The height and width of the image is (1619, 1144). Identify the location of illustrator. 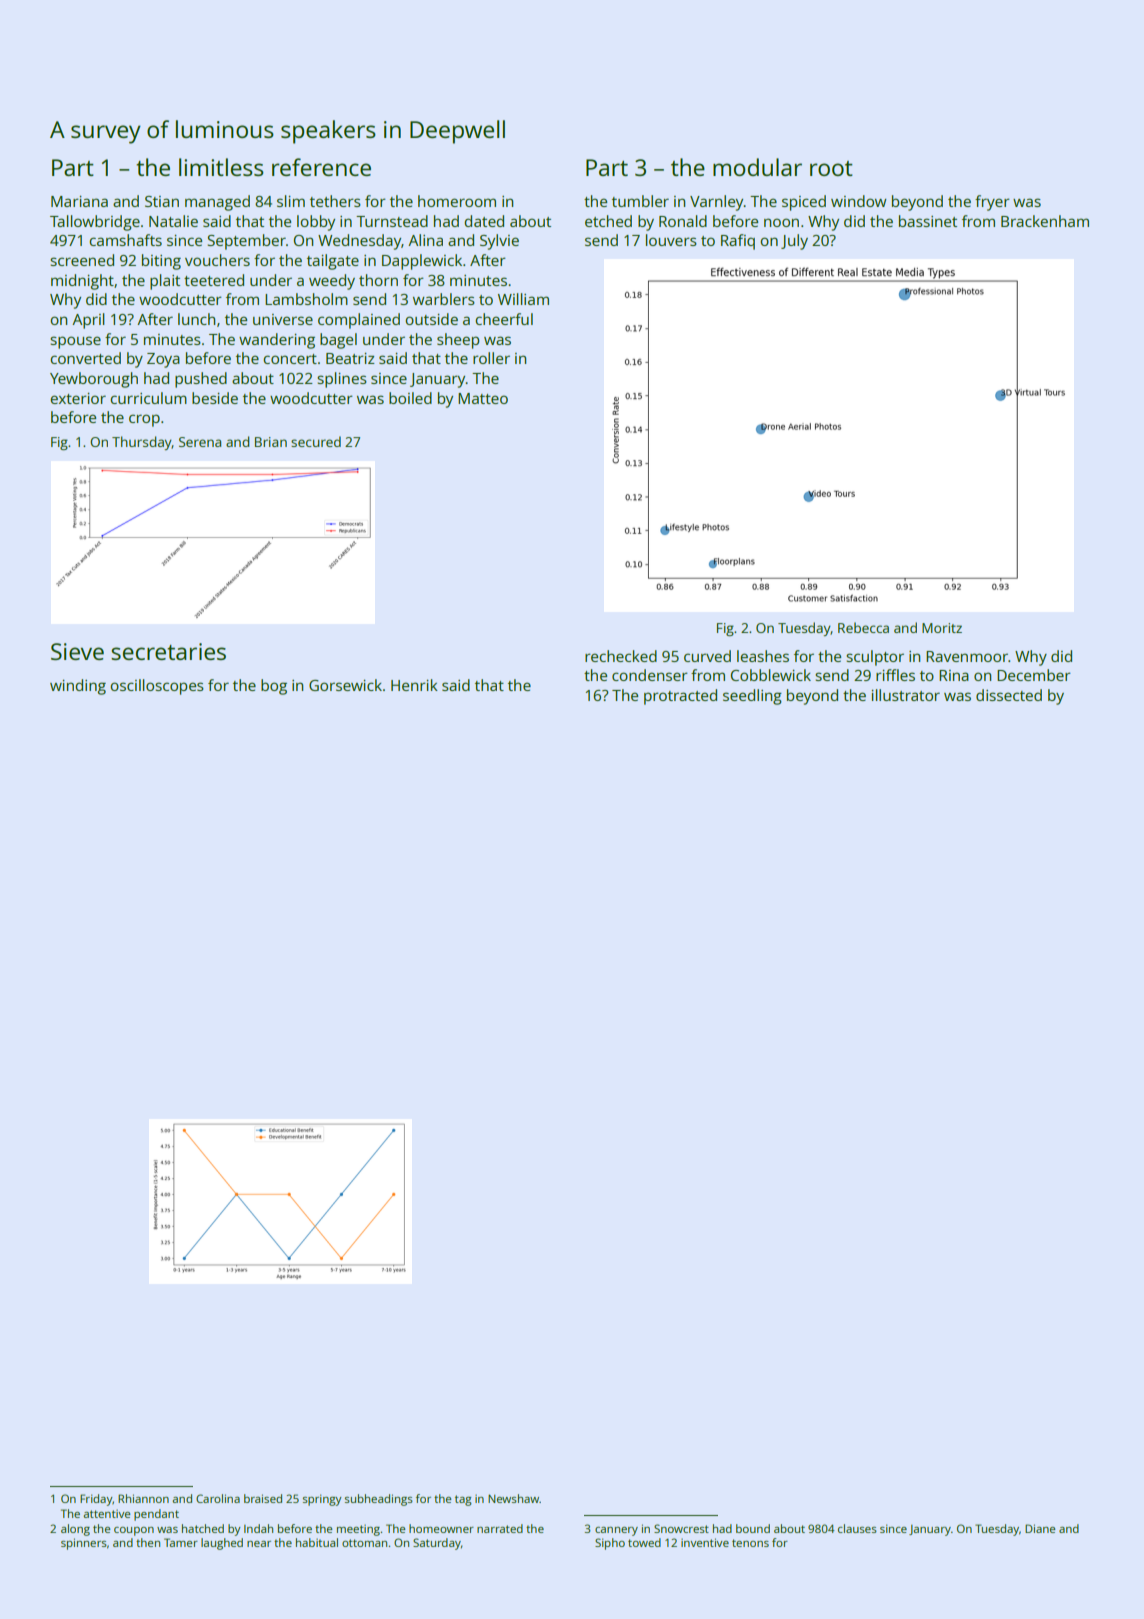
(905, 695).
